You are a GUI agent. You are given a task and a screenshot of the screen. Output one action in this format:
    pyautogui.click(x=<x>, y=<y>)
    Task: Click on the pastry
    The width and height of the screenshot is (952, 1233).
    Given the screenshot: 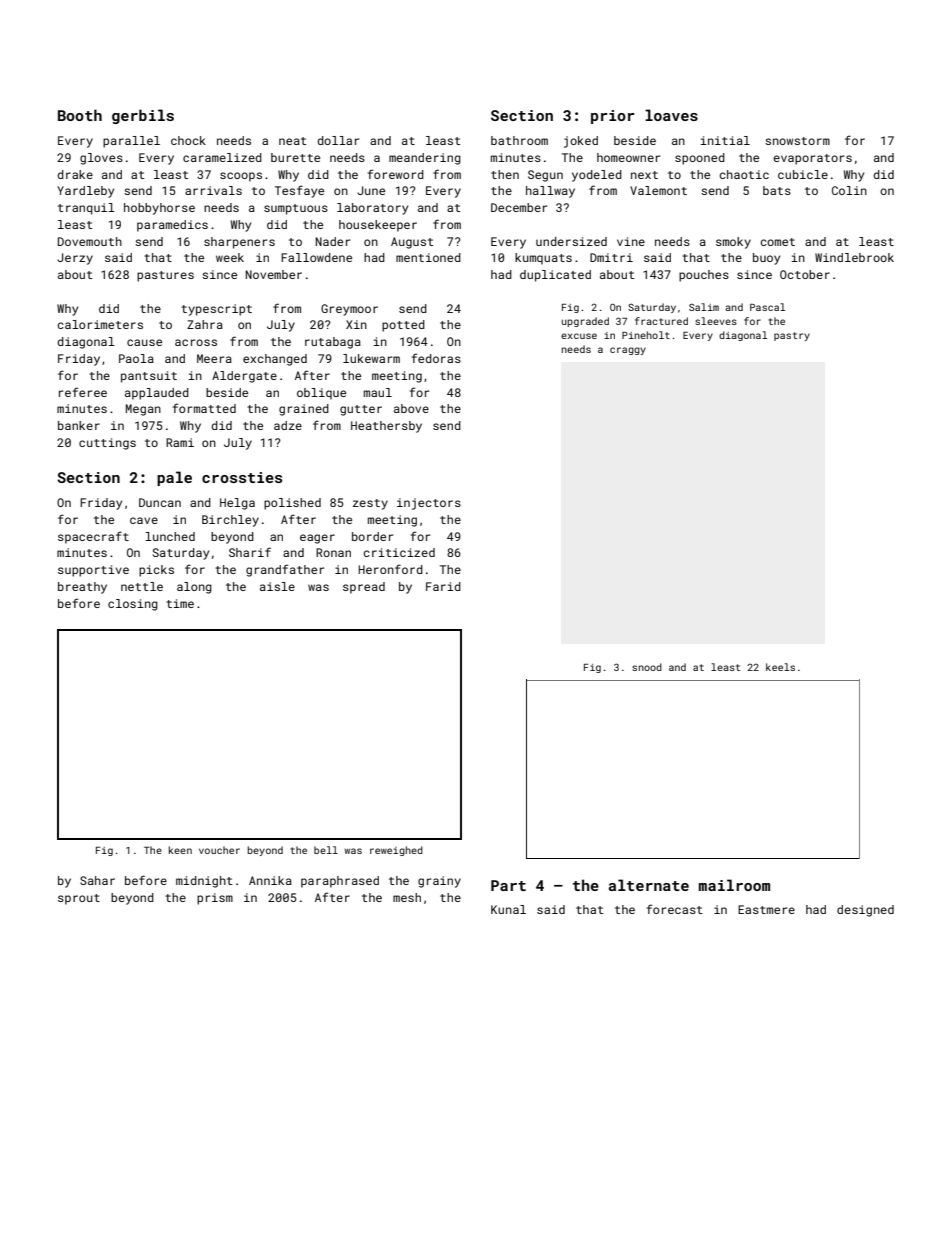 What is the action you would take?
    pyautogui.click(x=792, y=336)
